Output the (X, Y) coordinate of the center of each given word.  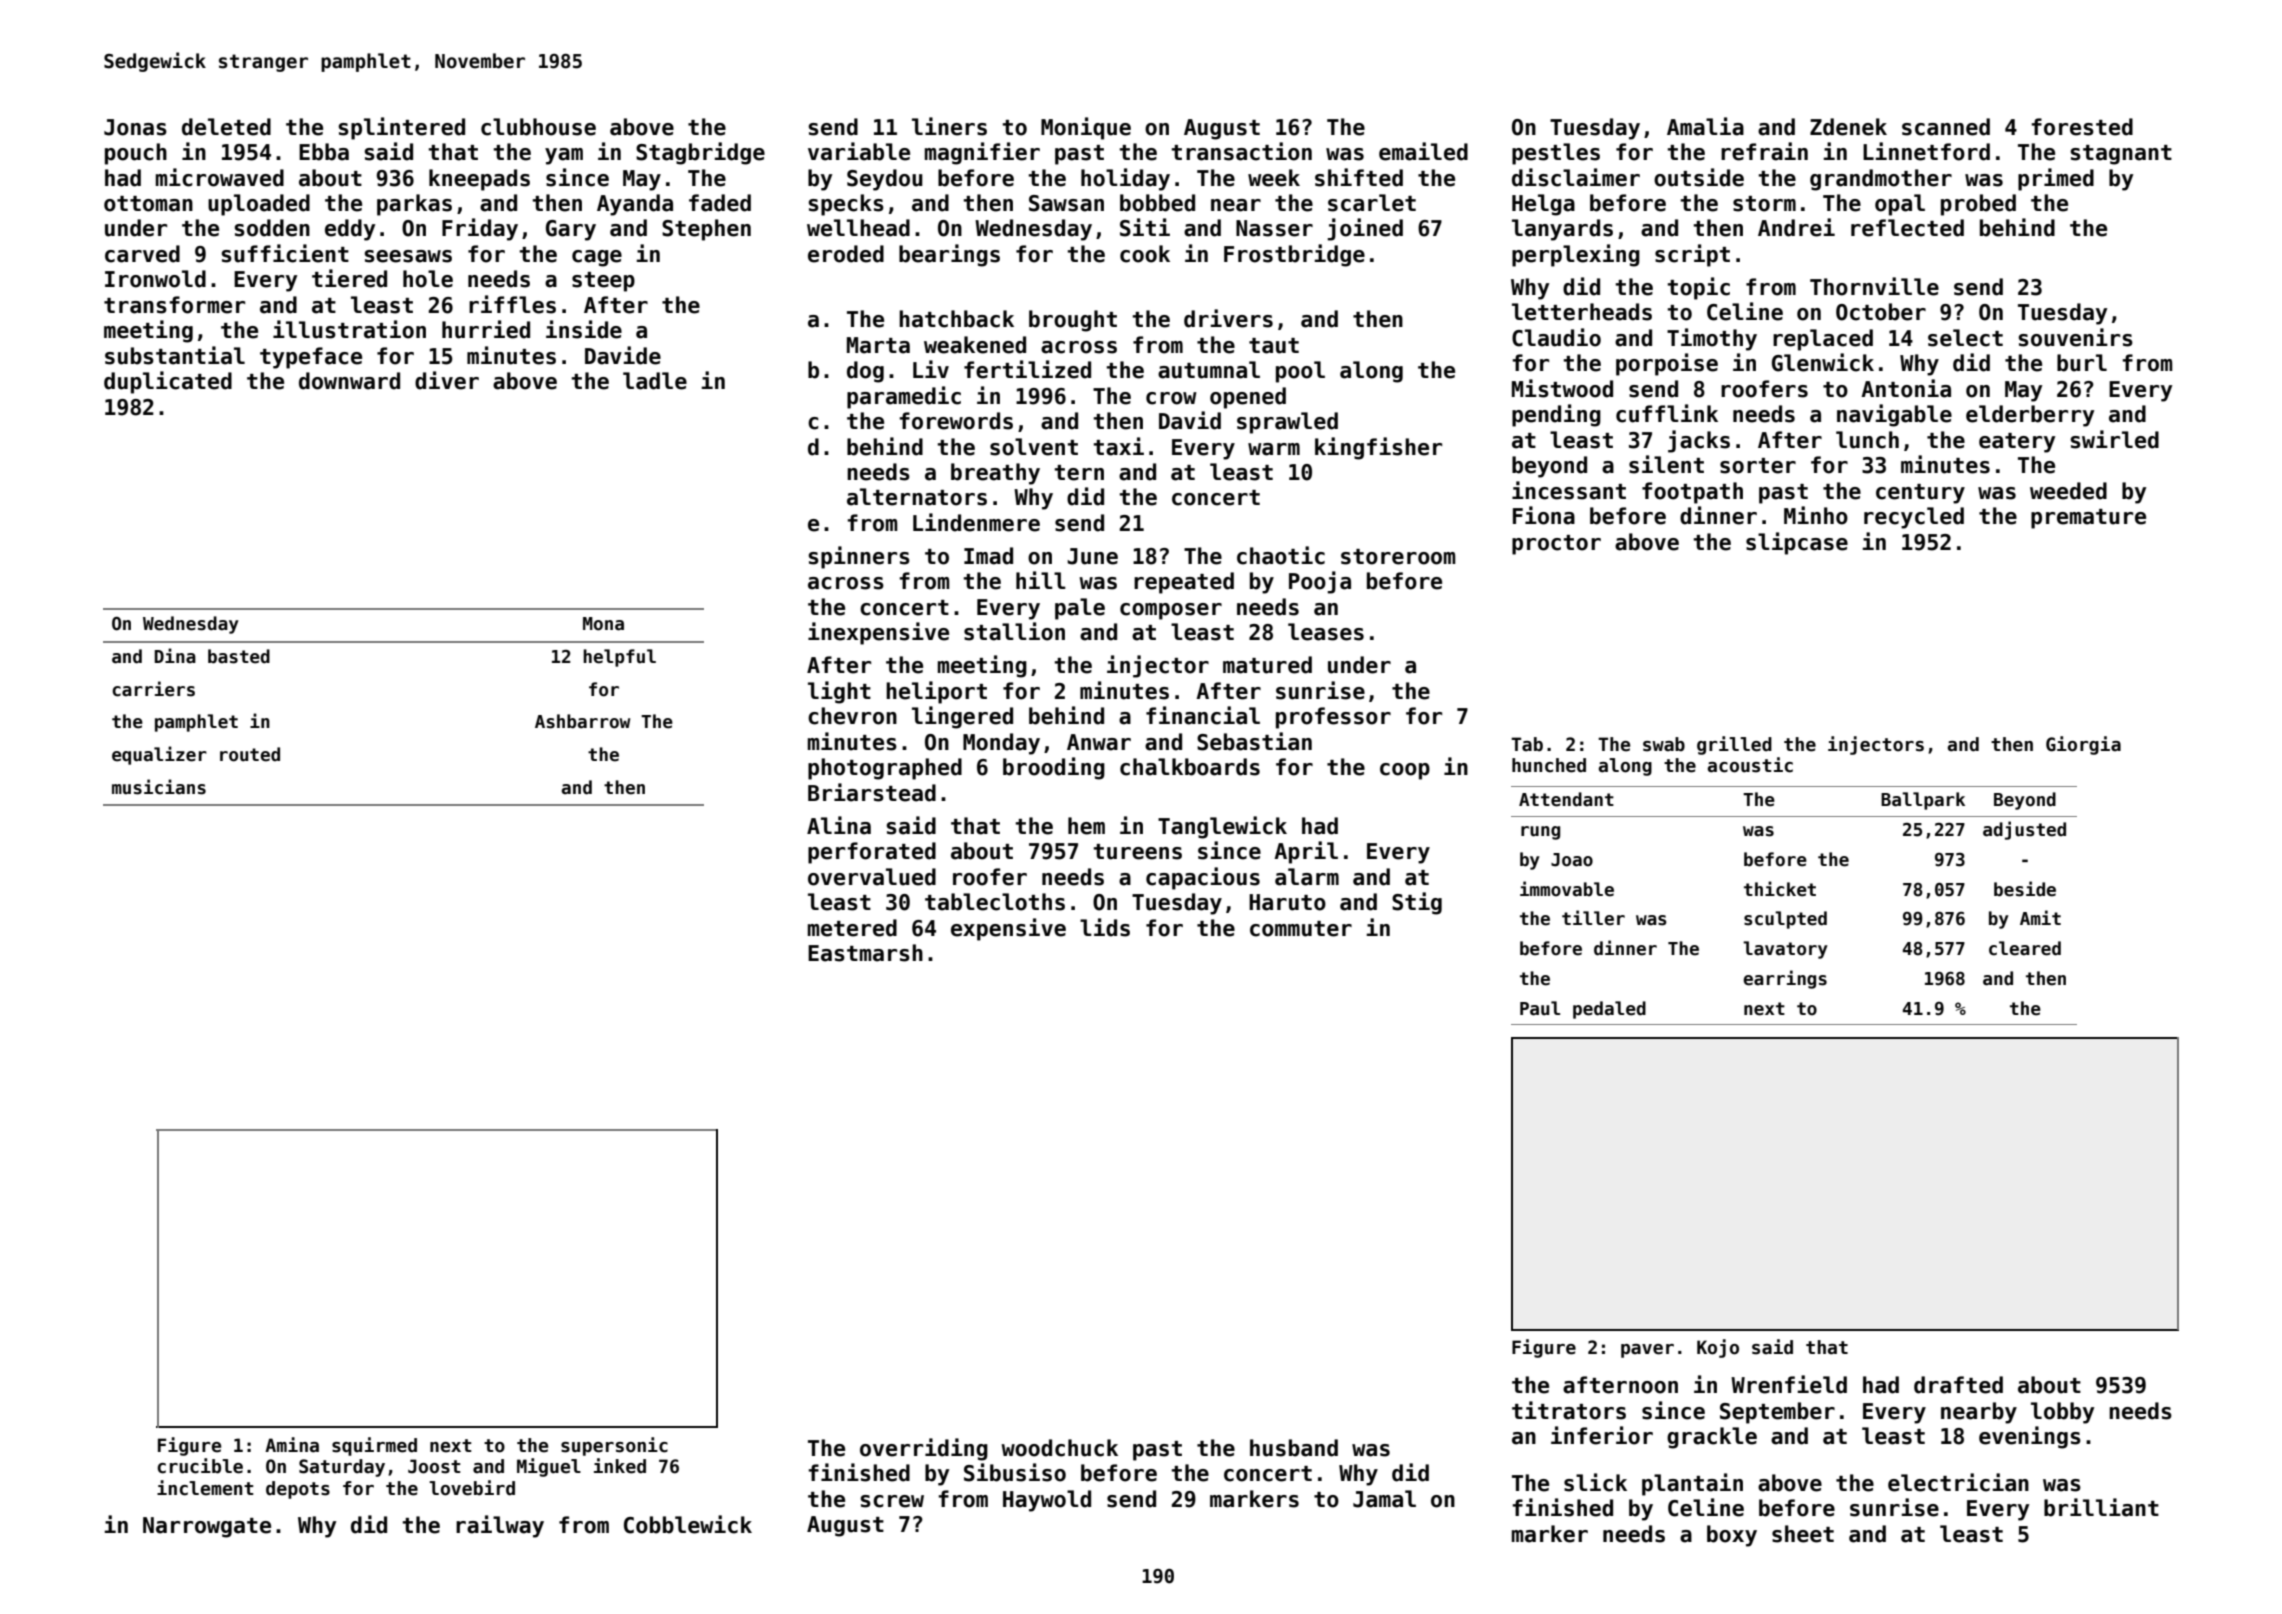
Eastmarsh (865, 953)
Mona (603, 624)
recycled (1914, 518)
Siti (1145, 227)
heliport (936, 692)
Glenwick (1823, 362)
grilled (1734, 745)
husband (1294, 1448)
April (1306, 852)
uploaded (259, 205)
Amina (292, 1445)
